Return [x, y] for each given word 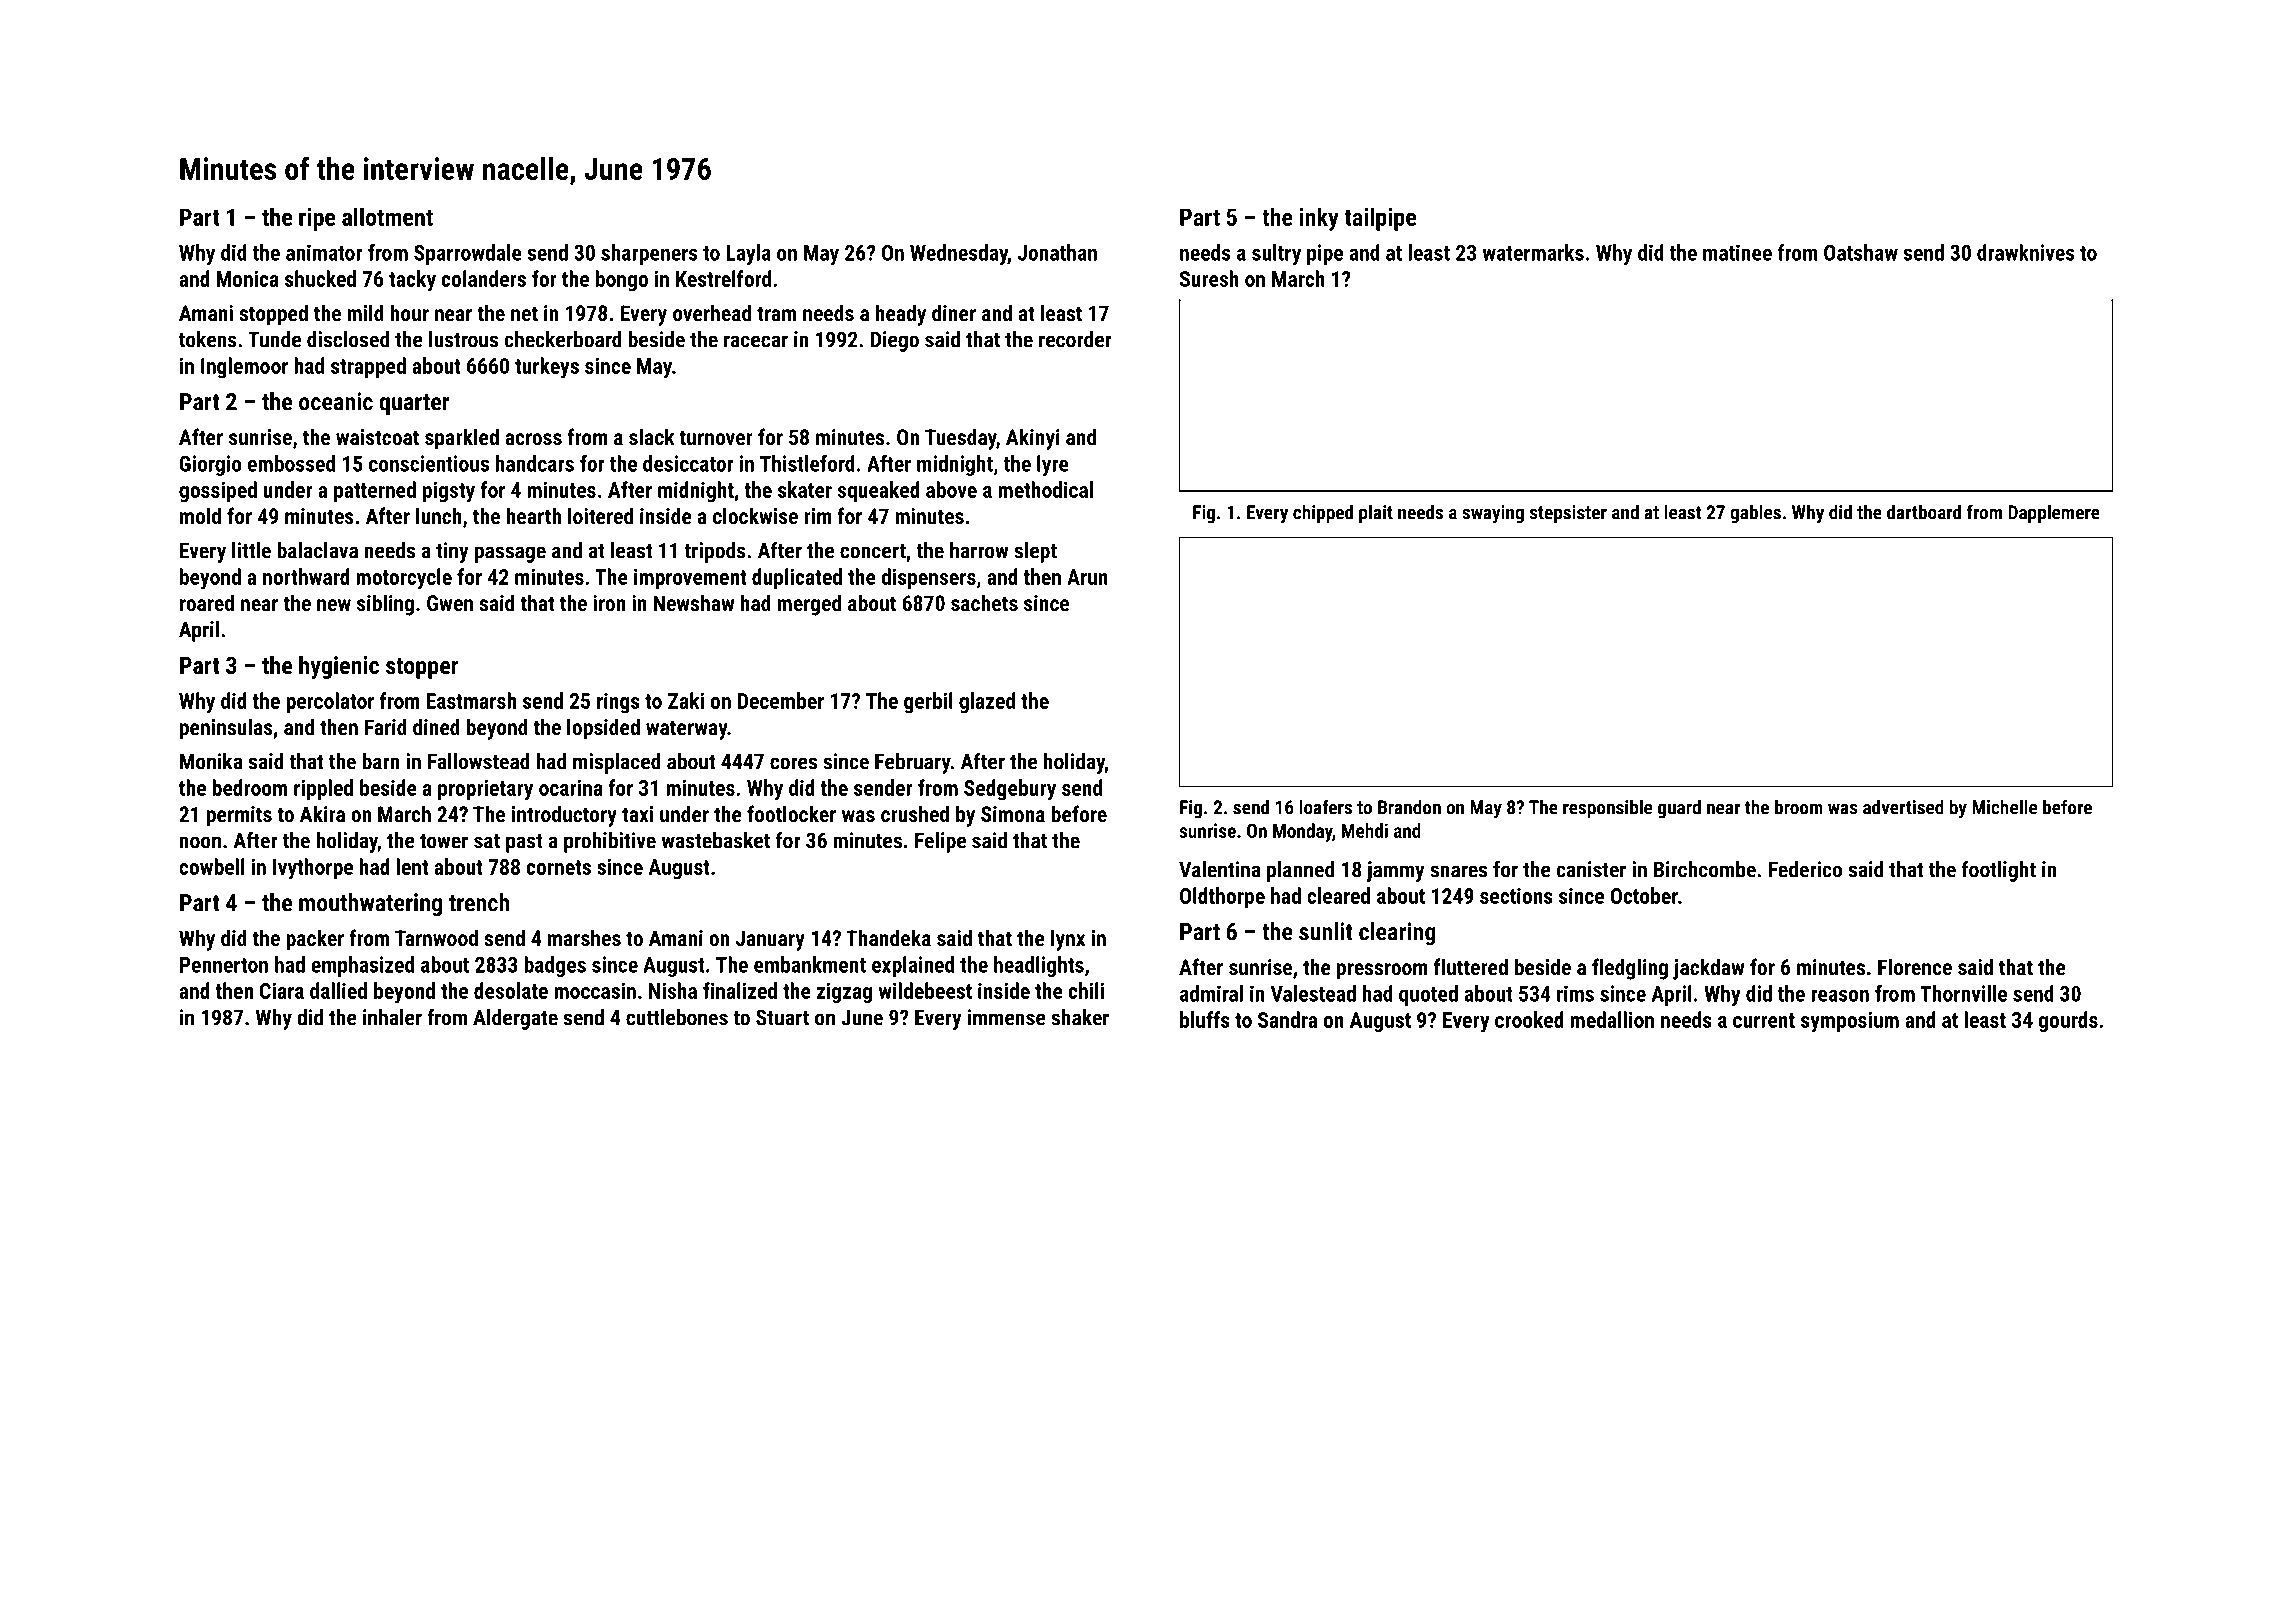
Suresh [1209, 278]
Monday [1302, 832]
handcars [535, 463]
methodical [1045, 489]
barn [381, 761]
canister [1591, 869]
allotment [387, 216]
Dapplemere [2054, 513]
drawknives [2026, 252]
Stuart [782, 1017]
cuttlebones [677, 1017]
